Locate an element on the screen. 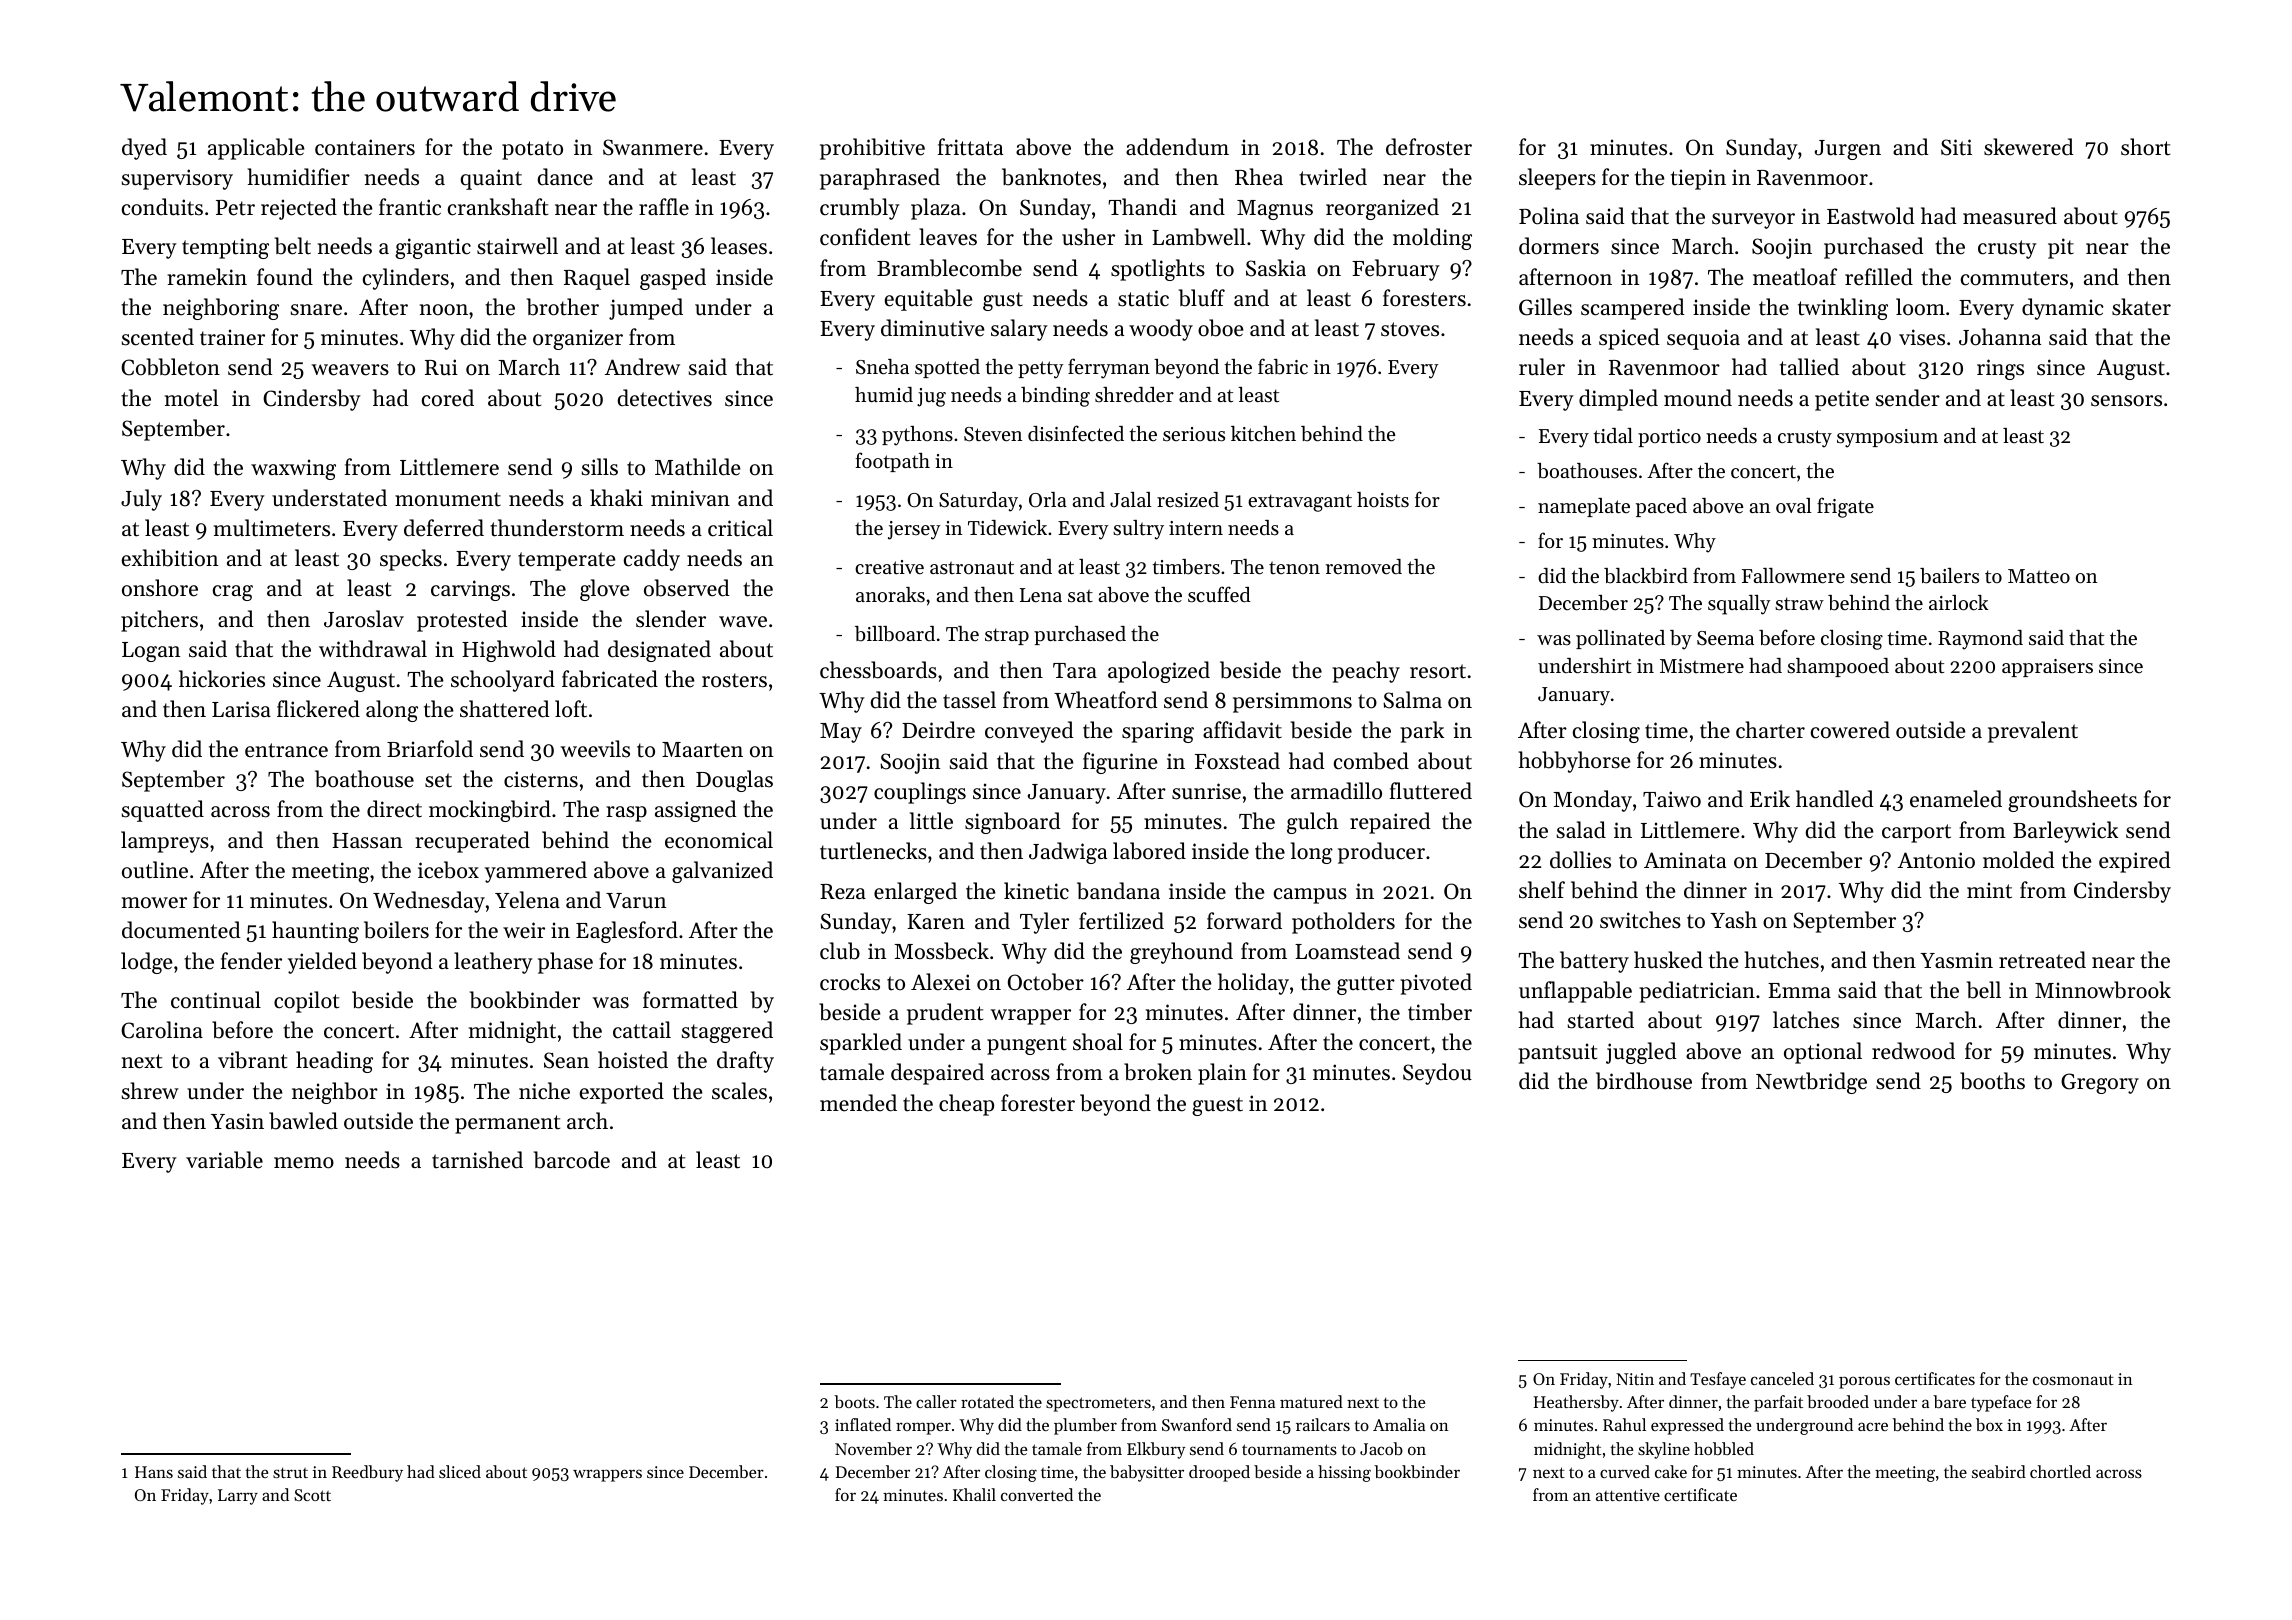  converted is located at coordinates (1037, 1494).
